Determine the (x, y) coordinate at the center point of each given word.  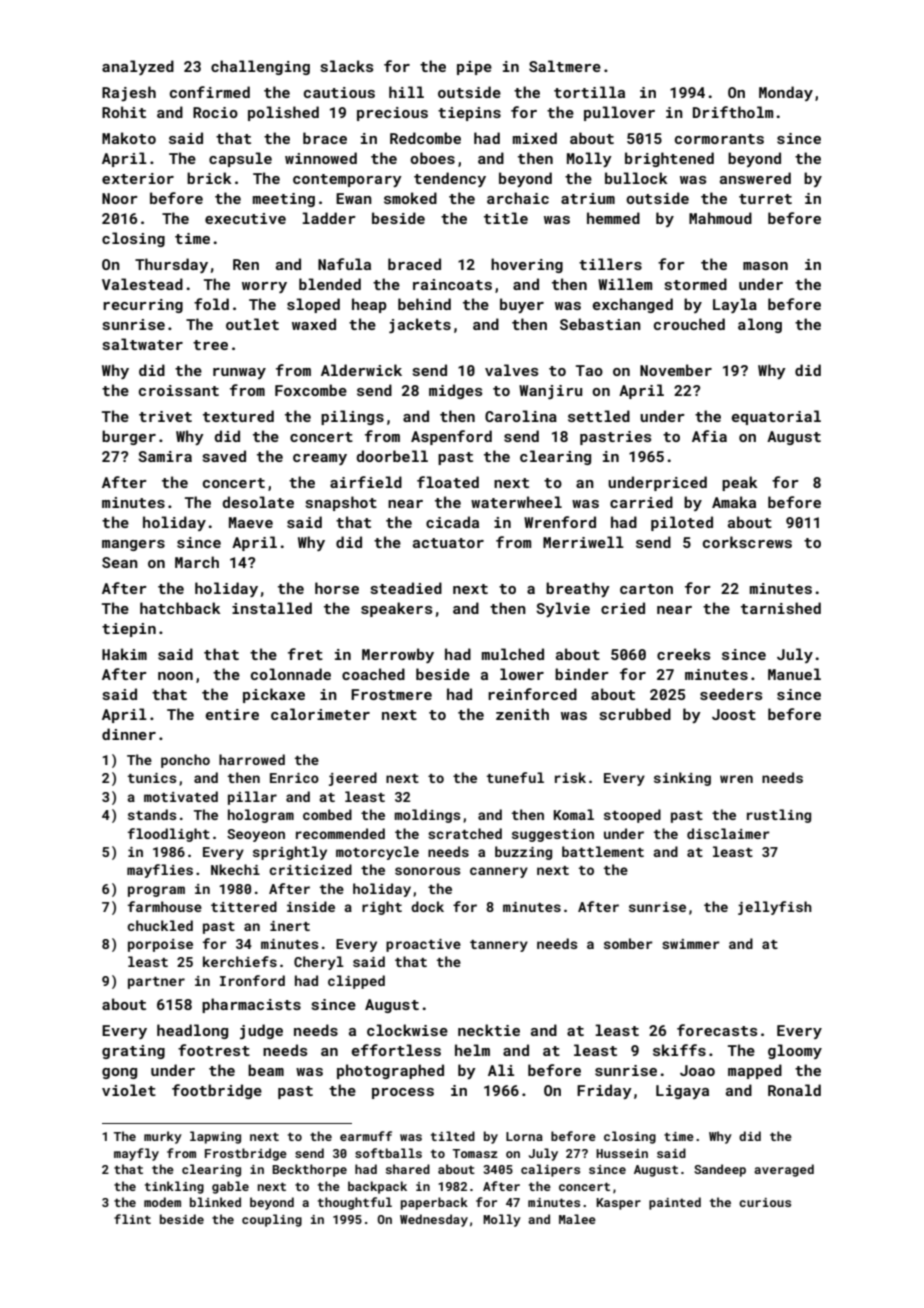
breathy (578, 589)
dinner (129, 734)
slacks (347, 66)
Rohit (124, 112)
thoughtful (355, 1203)
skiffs (679, 1050)
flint (132, 1219)
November (676, 370)
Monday (786, 93)
